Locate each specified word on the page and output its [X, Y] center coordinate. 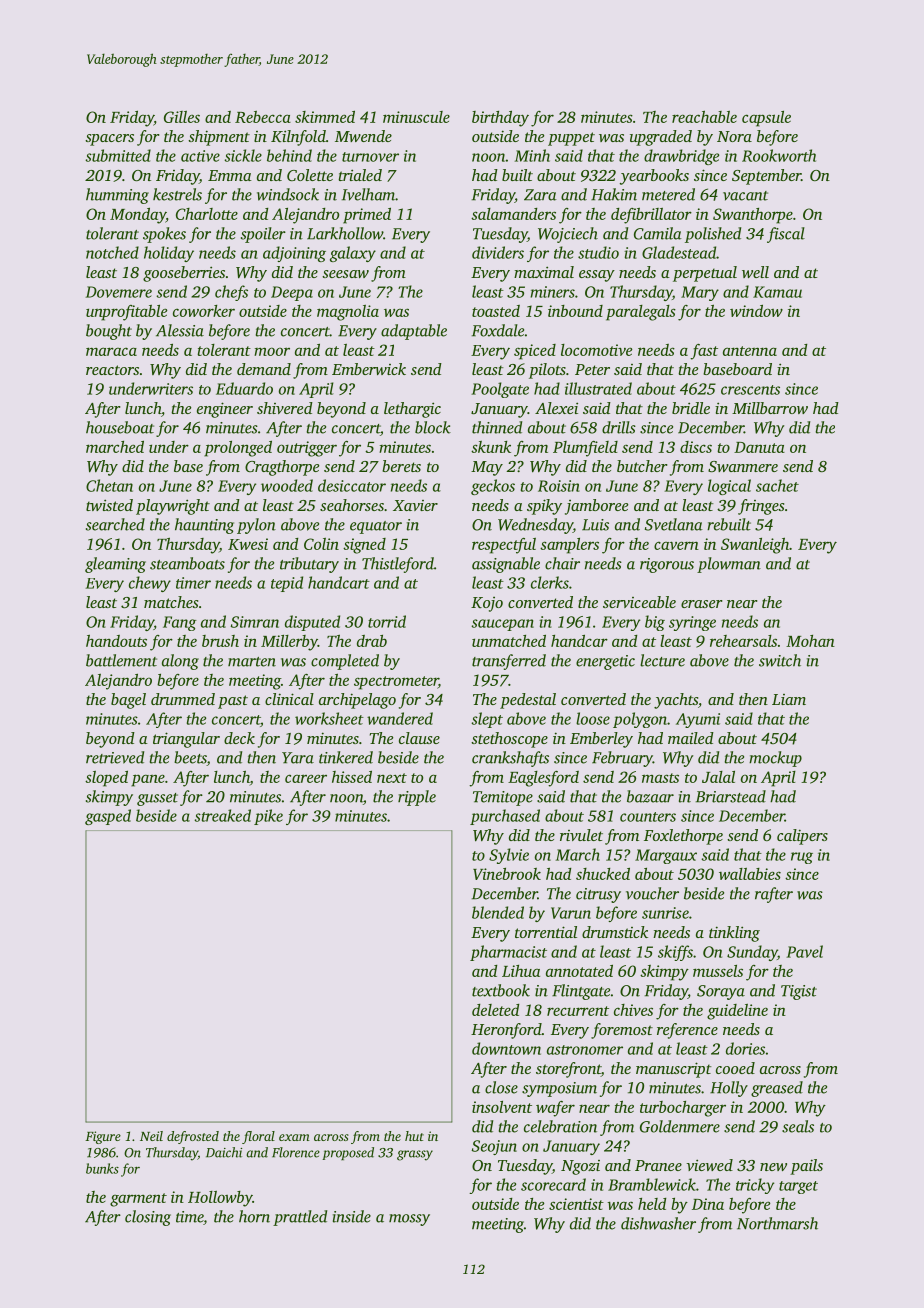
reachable [704, 116]
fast [704, 352]
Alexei [556, 408]
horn [254, 1216]
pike [268, 817]
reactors [112, 370]
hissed [352, 777]
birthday [500, 119]
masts [660, 778]
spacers [109, 140]
